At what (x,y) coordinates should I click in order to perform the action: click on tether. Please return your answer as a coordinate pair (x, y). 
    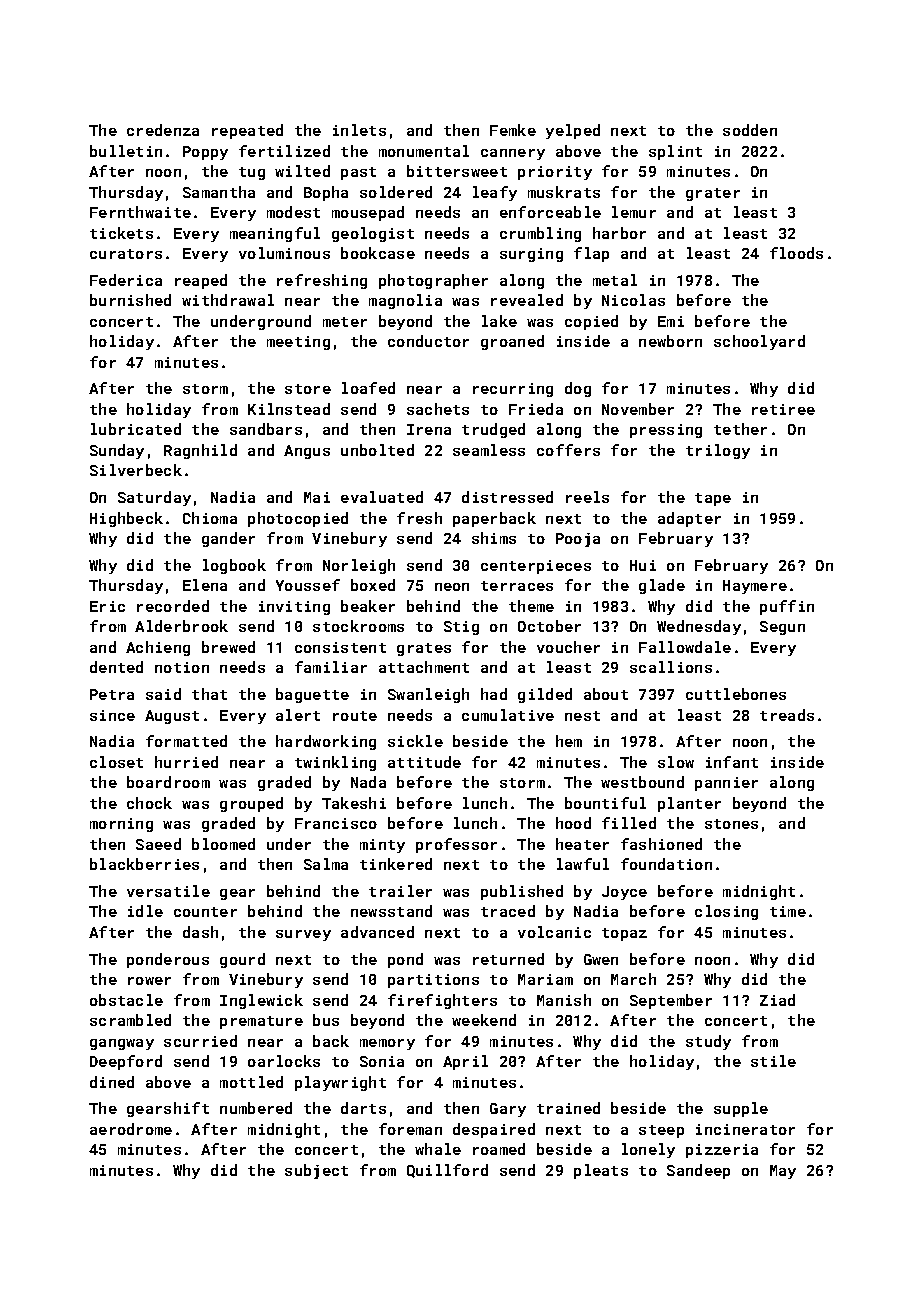
    Looking at the image, I should click on (740, 429).
